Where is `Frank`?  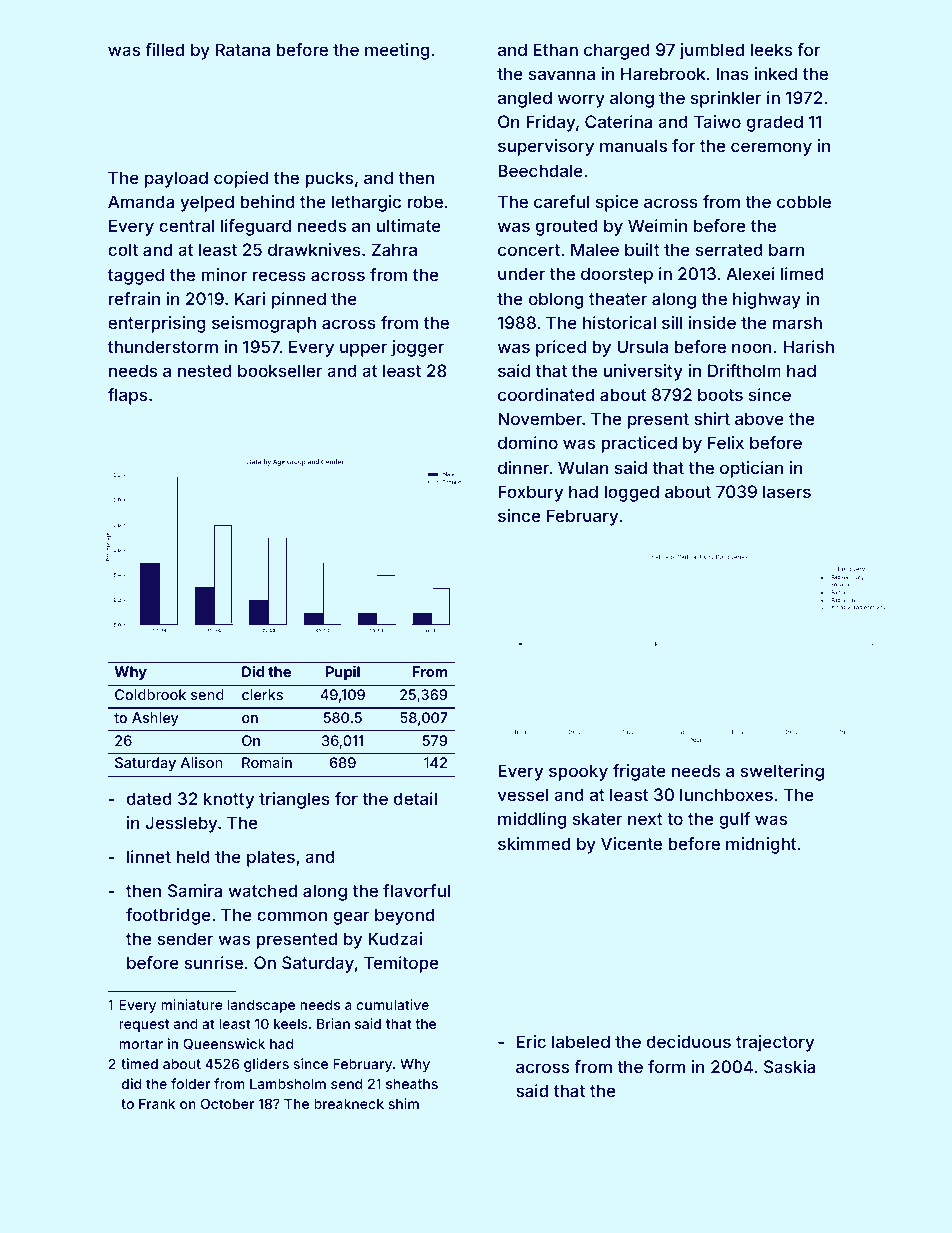
Frank is located at coordinates (157, 1104).
